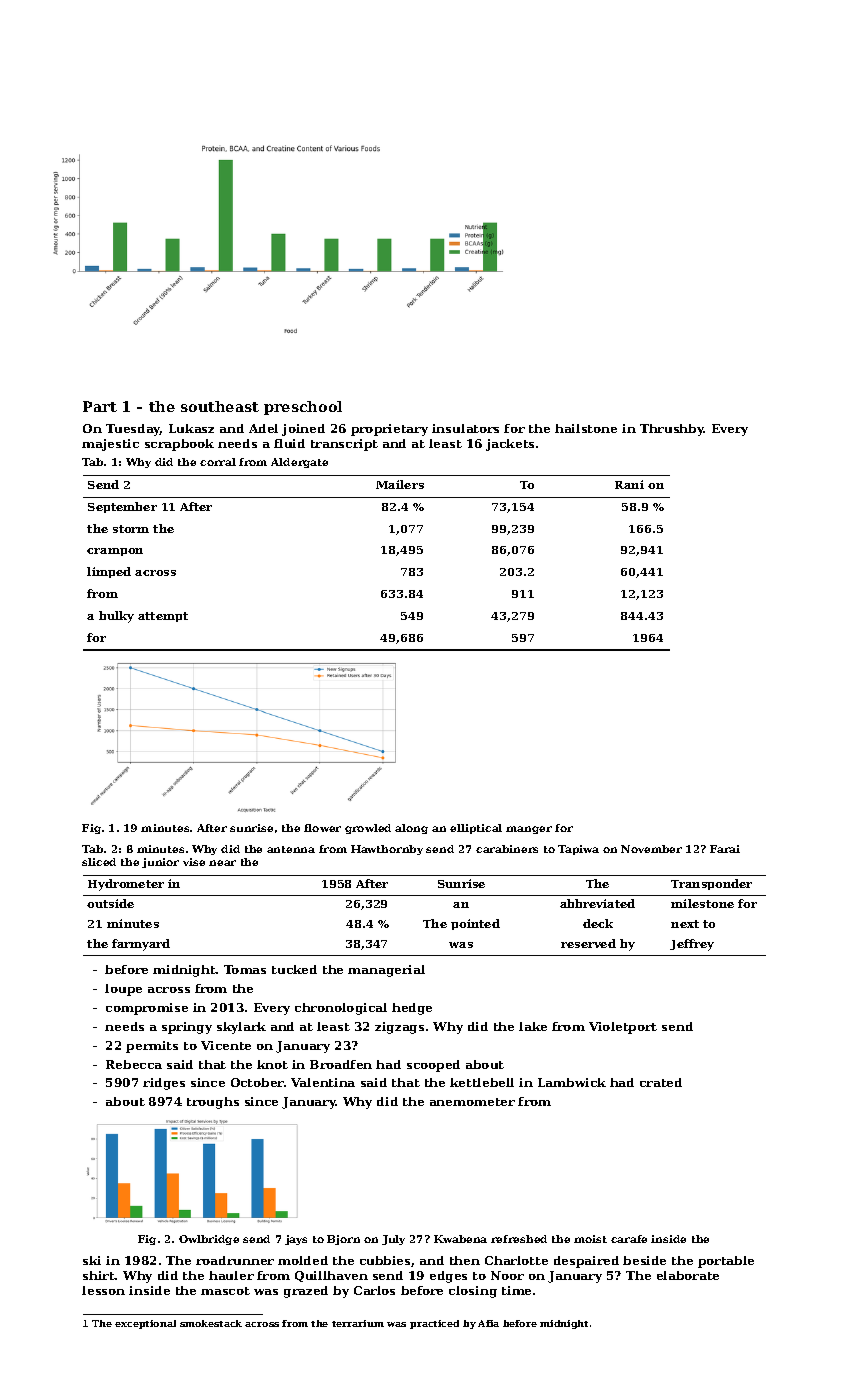 The width and height of the screenshot is (849, 1400). I want to click on Violetport, so click(623, 1028).
